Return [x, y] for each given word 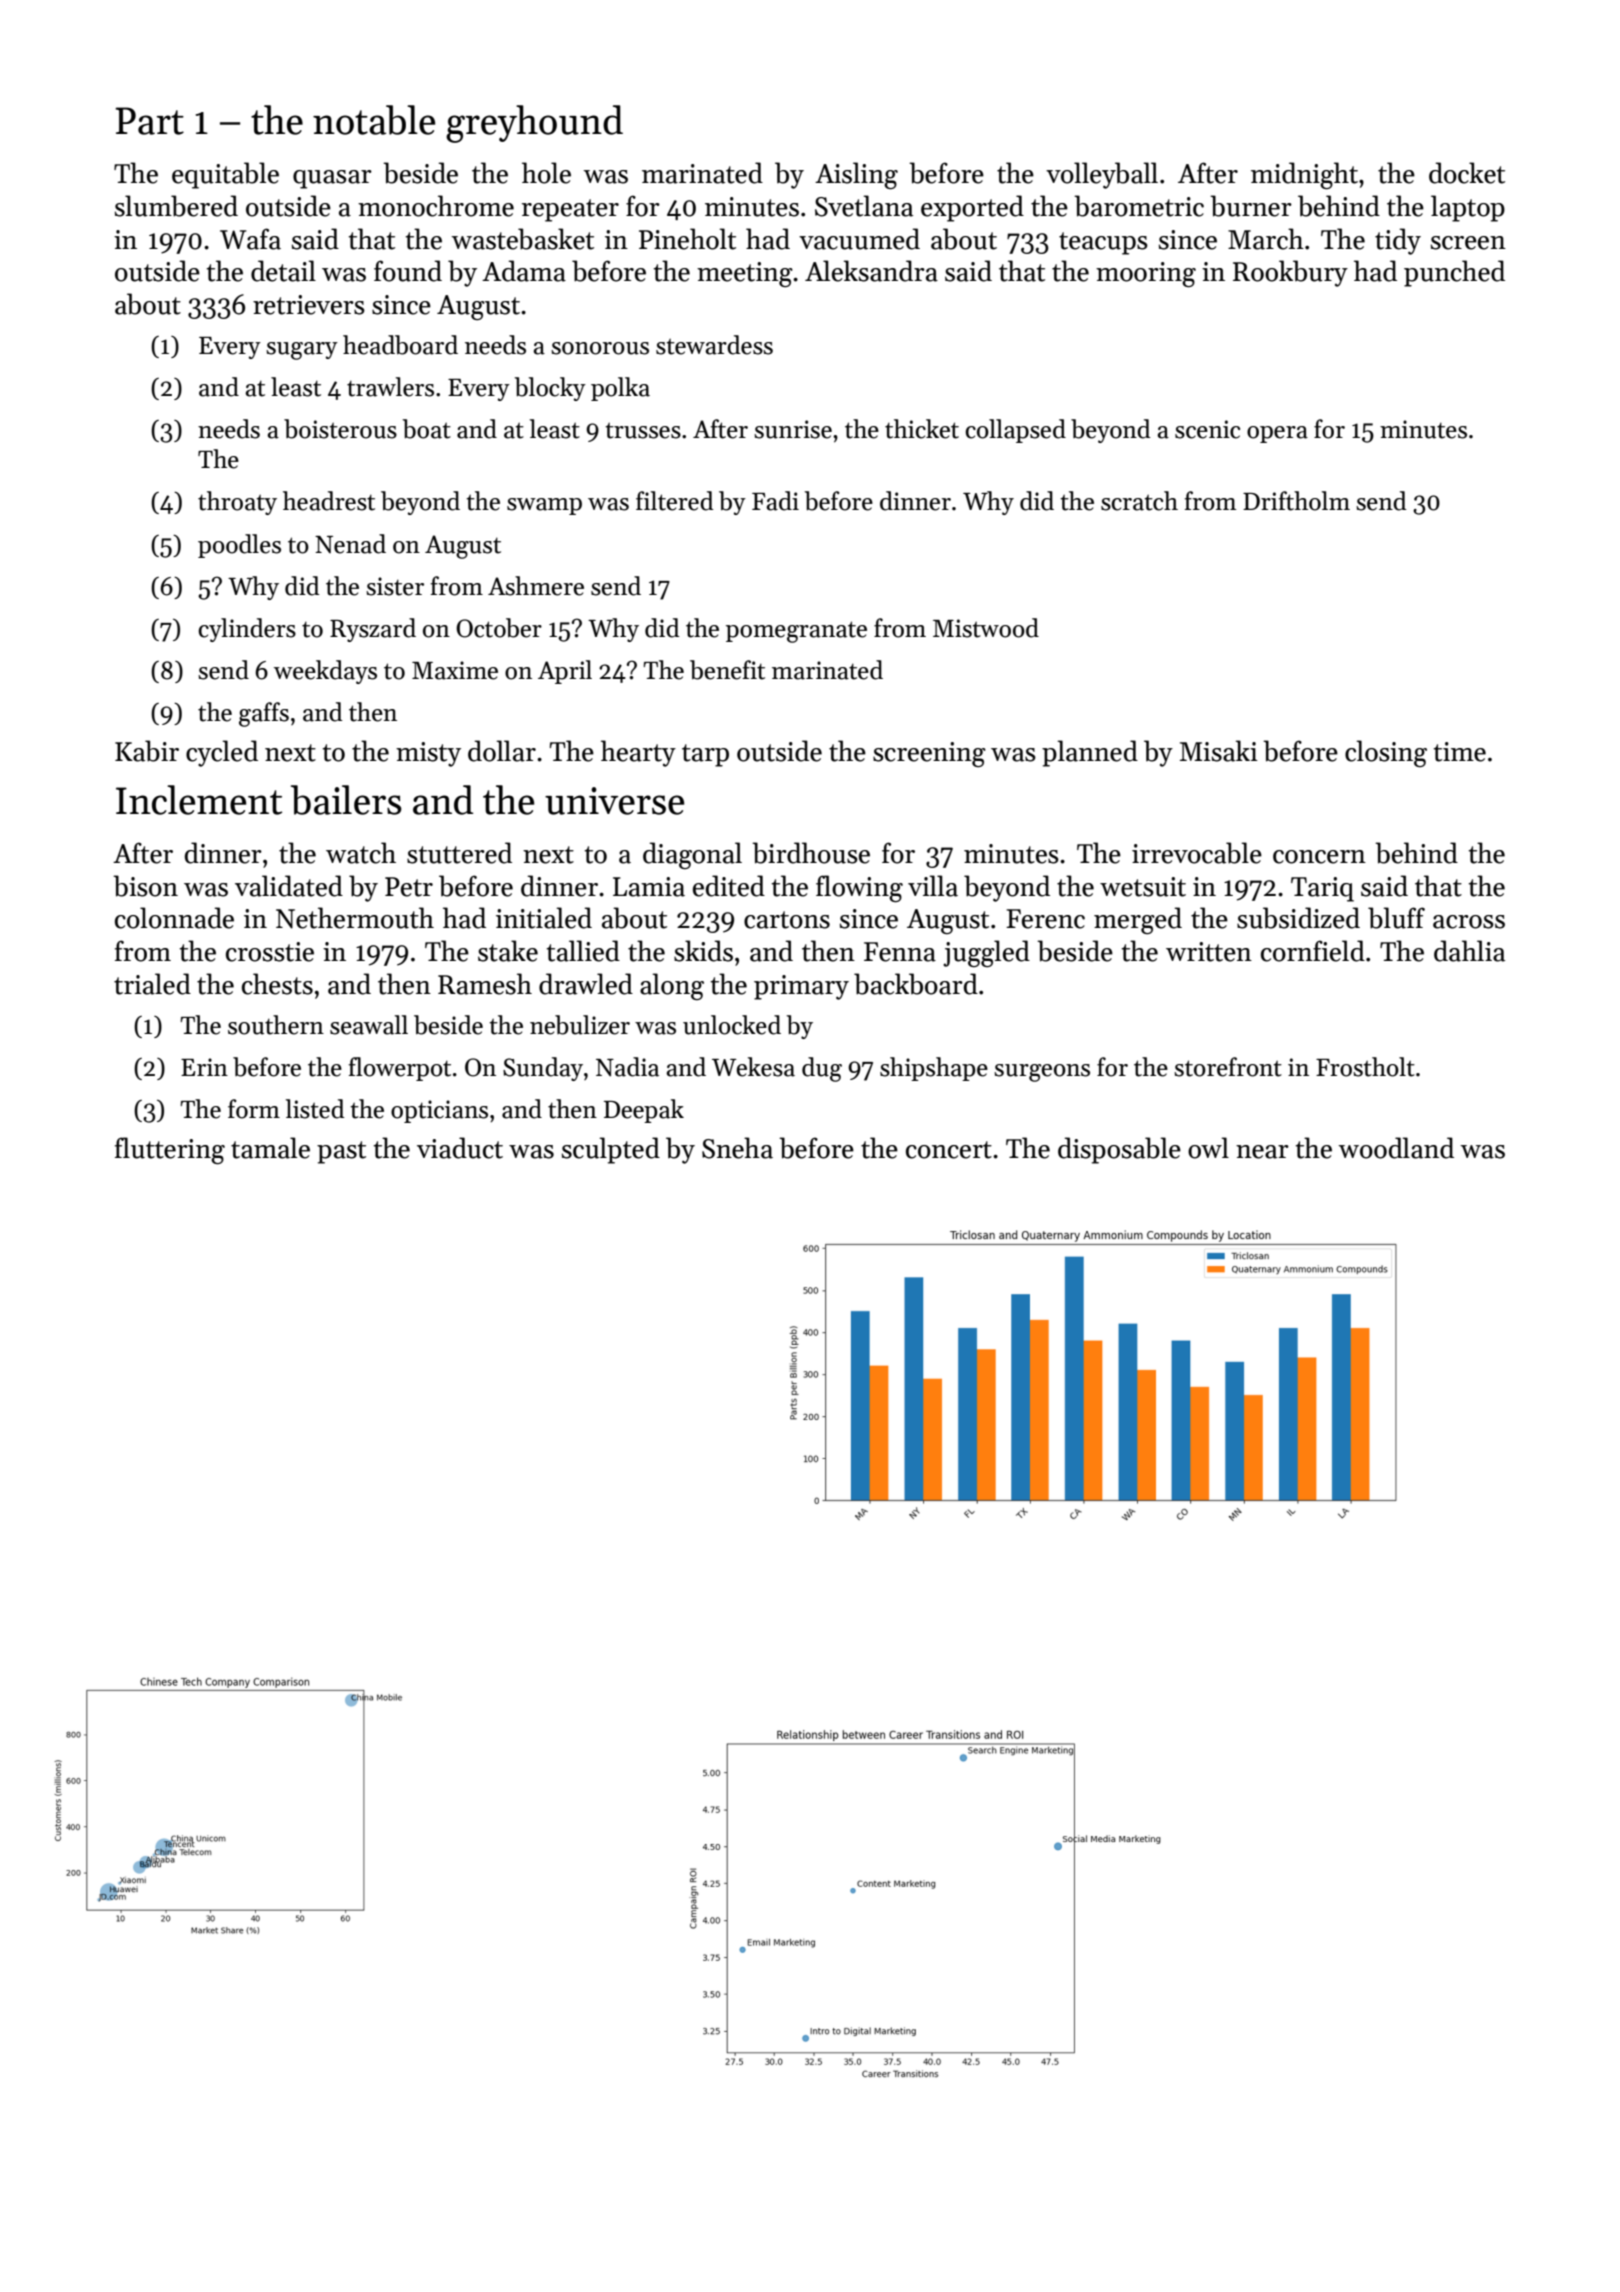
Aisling [856, 175]
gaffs [264, 714]
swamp [544, 506]
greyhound [534, 124]
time [1459, 752]
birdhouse [811, 853]
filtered [675, 501]
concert [949, 1150]
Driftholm [1296, 501]
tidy [1398, 241]
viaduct [460, 1148]
